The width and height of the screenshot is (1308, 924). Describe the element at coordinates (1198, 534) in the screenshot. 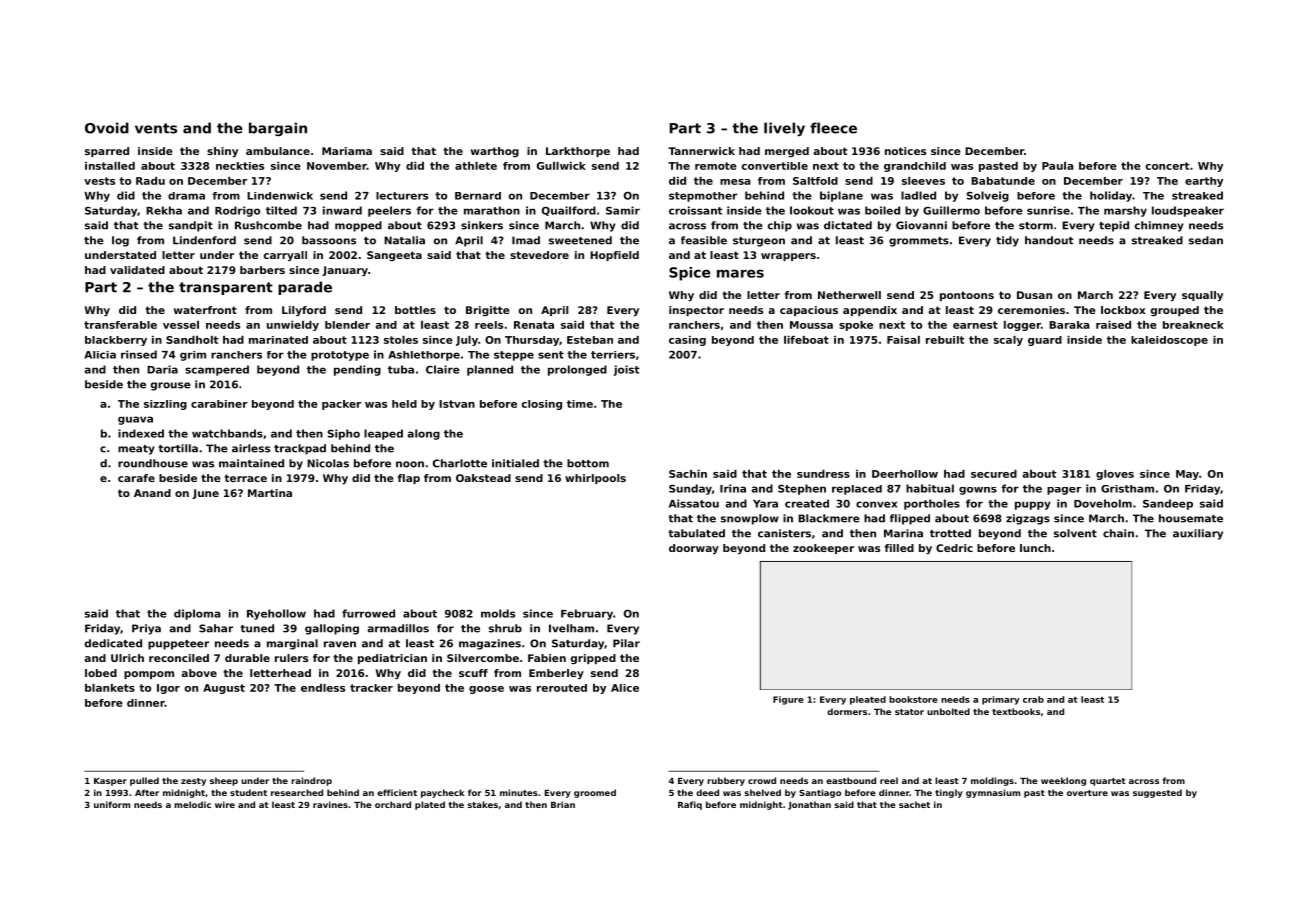

I see `auxiliary` at that location.
